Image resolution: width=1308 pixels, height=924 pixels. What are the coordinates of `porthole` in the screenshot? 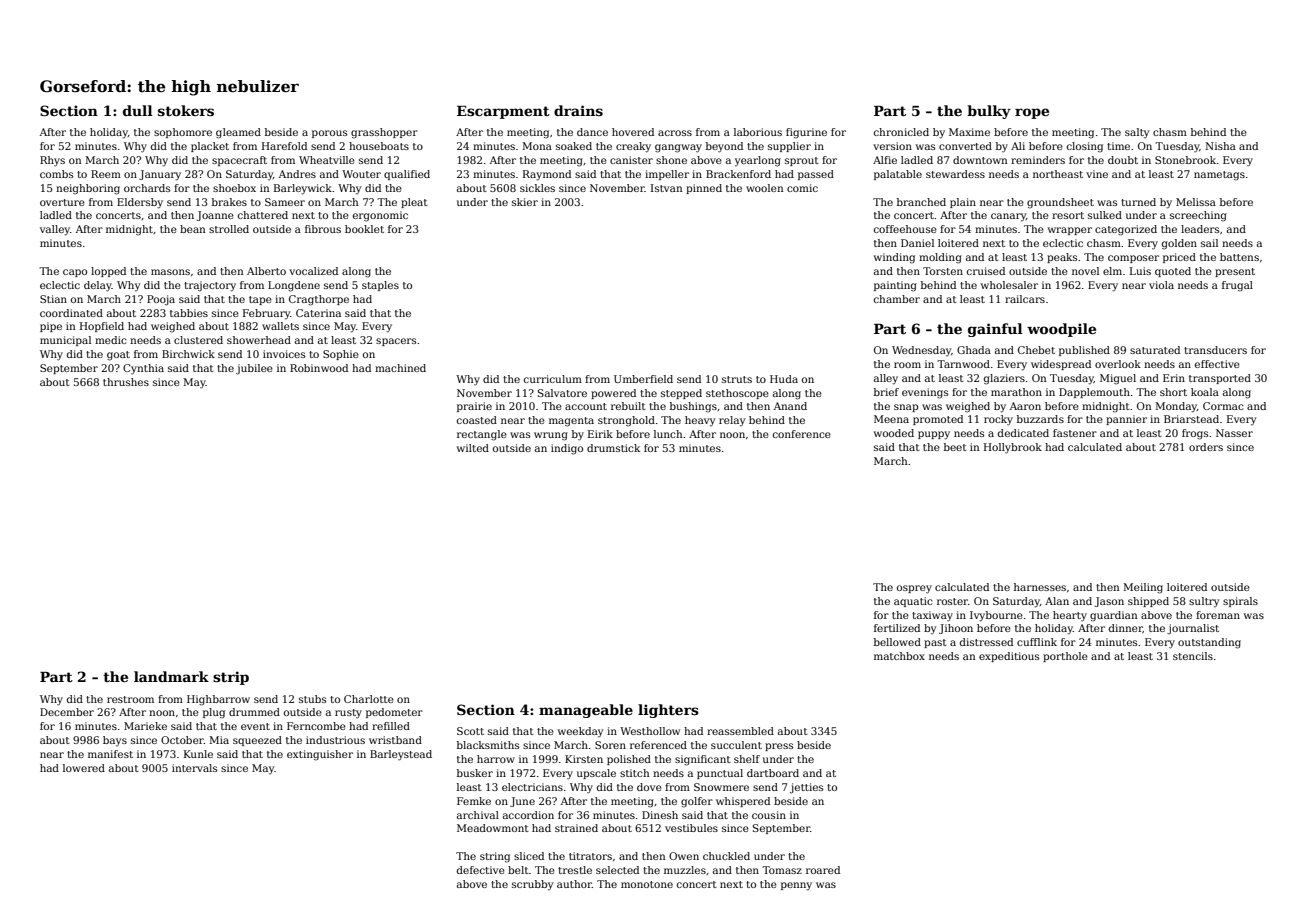 It's located at (1065, 657).
